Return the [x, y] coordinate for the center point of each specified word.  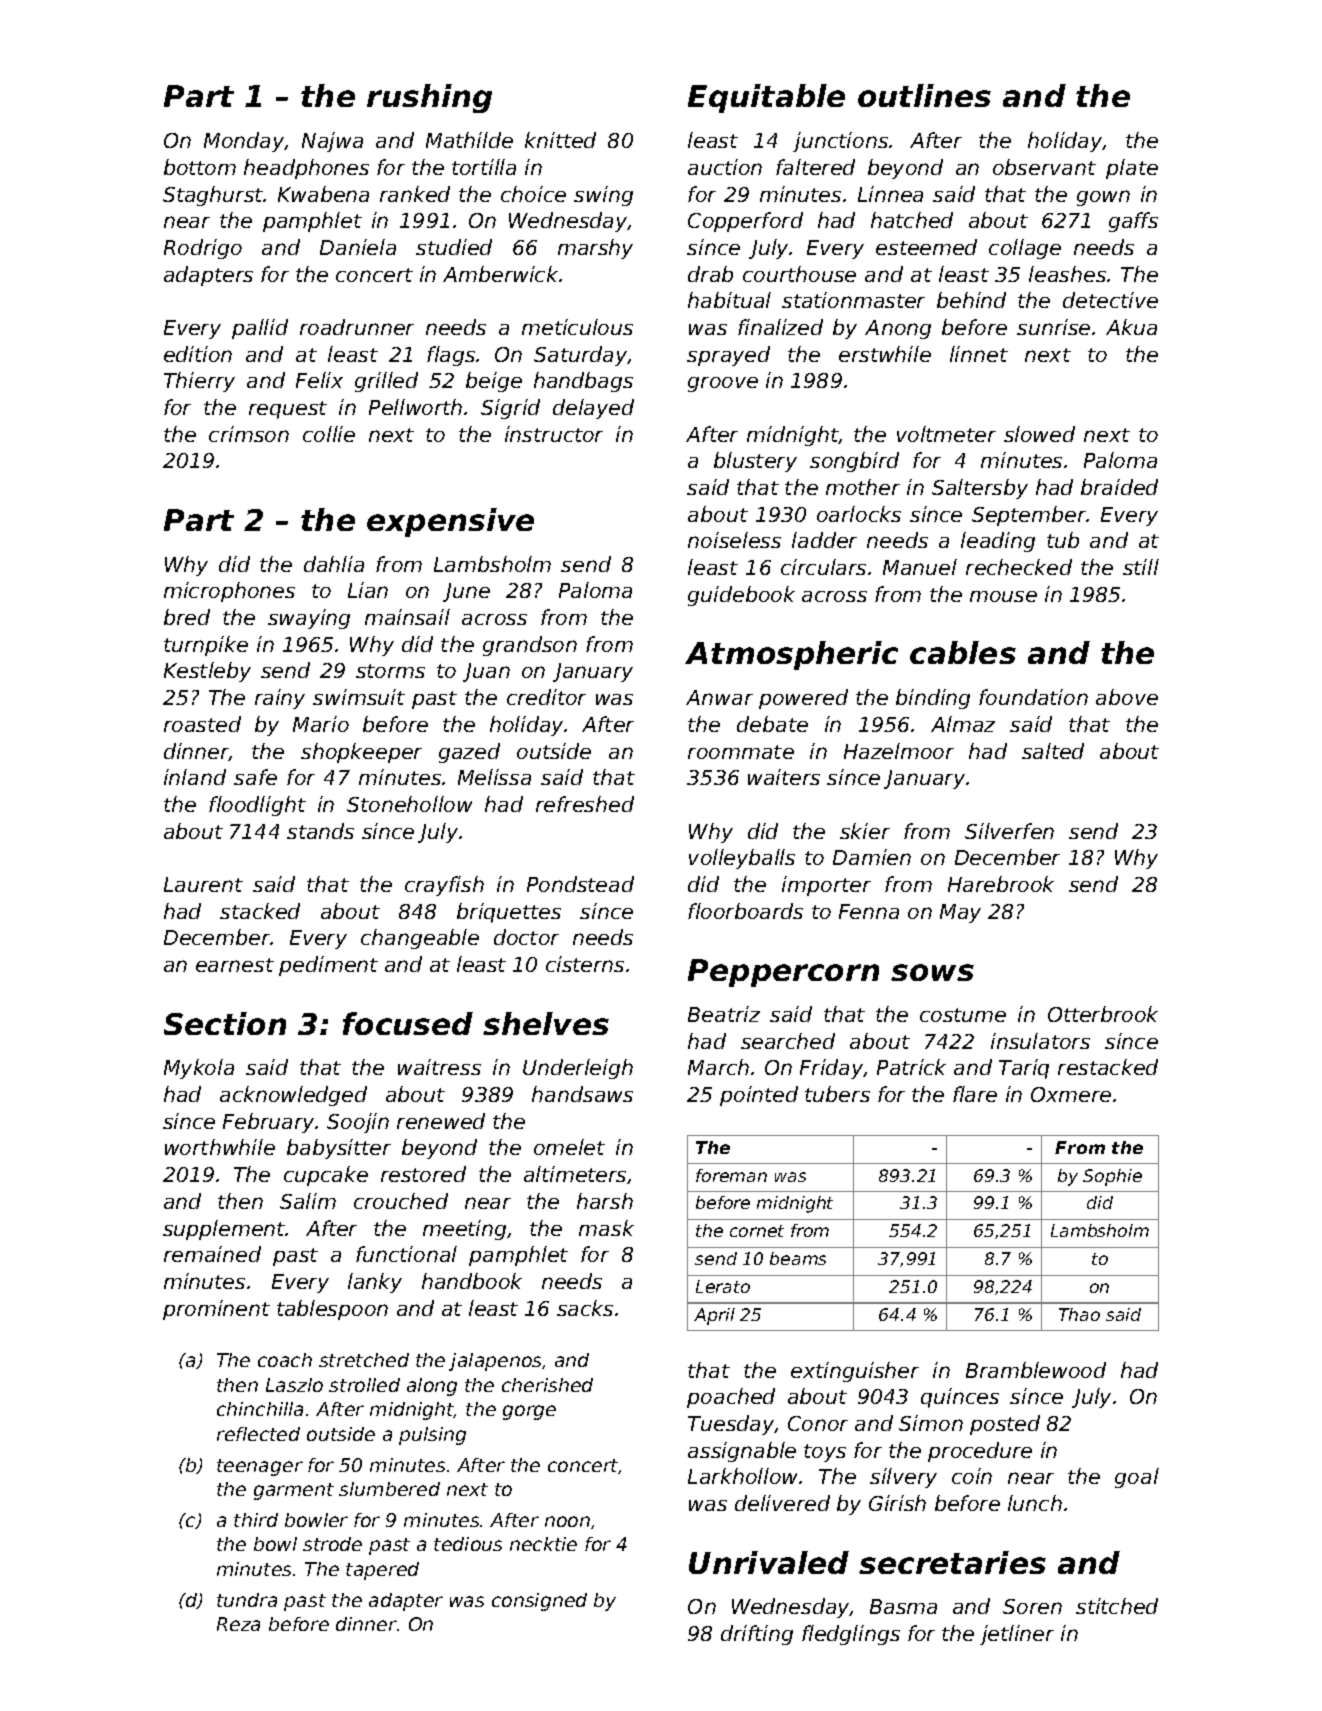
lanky [375, 1283]
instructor [554, 434]
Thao [1079, 1314]
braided [1119, 487]
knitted [560, 140]
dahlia [334, 564]
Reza [238, 1624]
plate [1132, 169]
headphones [306, 169]
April [714, 1316]
